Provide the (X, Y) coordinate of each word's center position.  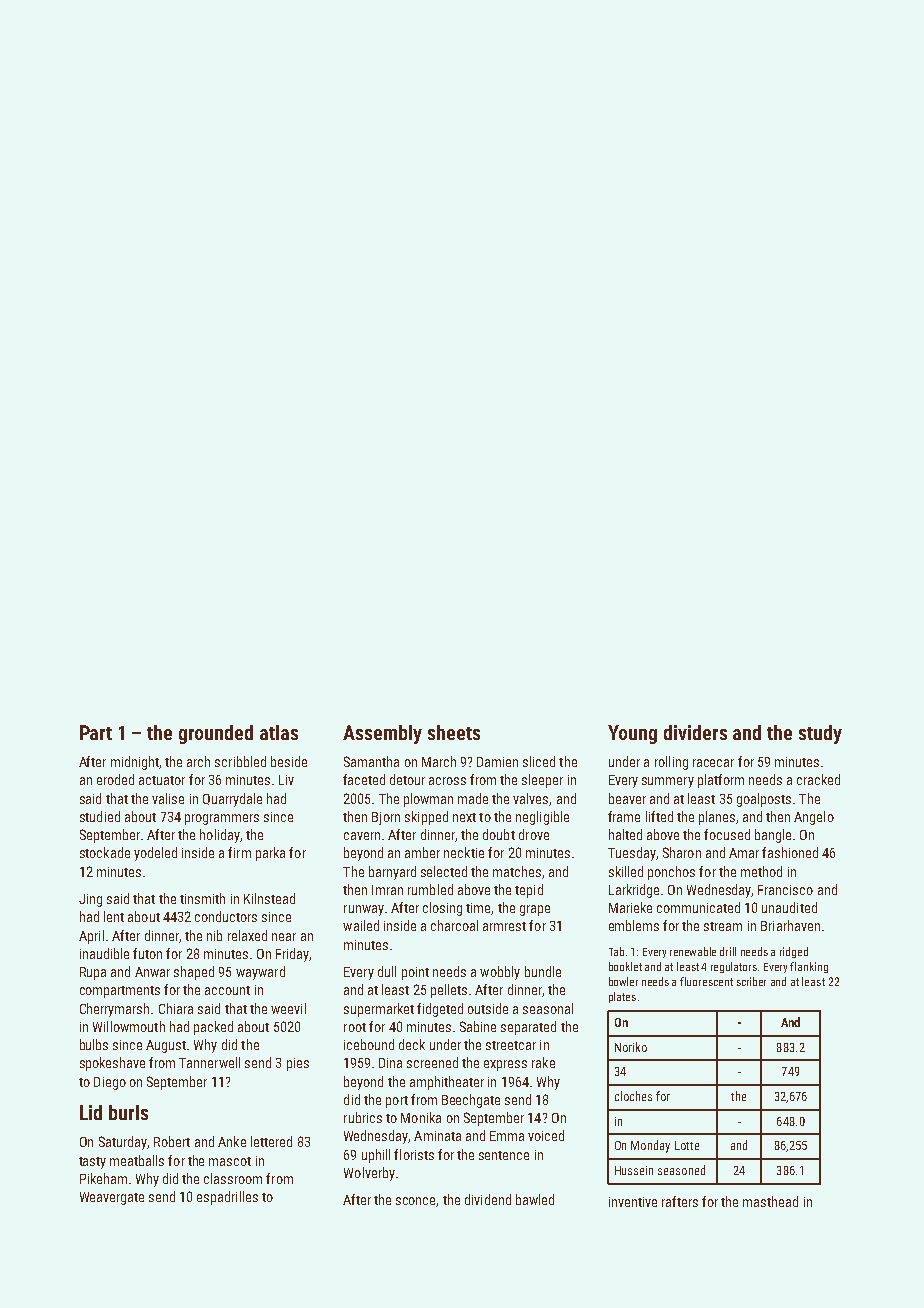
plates (622, 997)
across (447, 781)
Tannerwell (209, 1062)
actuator (162, 780)
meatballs (137, 1160)
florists (414, 1154)
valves (530, 798)
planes (717, 818)
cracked (818, 779)
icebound (369, 1044)
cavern (362, 836)
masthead (770, 1201)
